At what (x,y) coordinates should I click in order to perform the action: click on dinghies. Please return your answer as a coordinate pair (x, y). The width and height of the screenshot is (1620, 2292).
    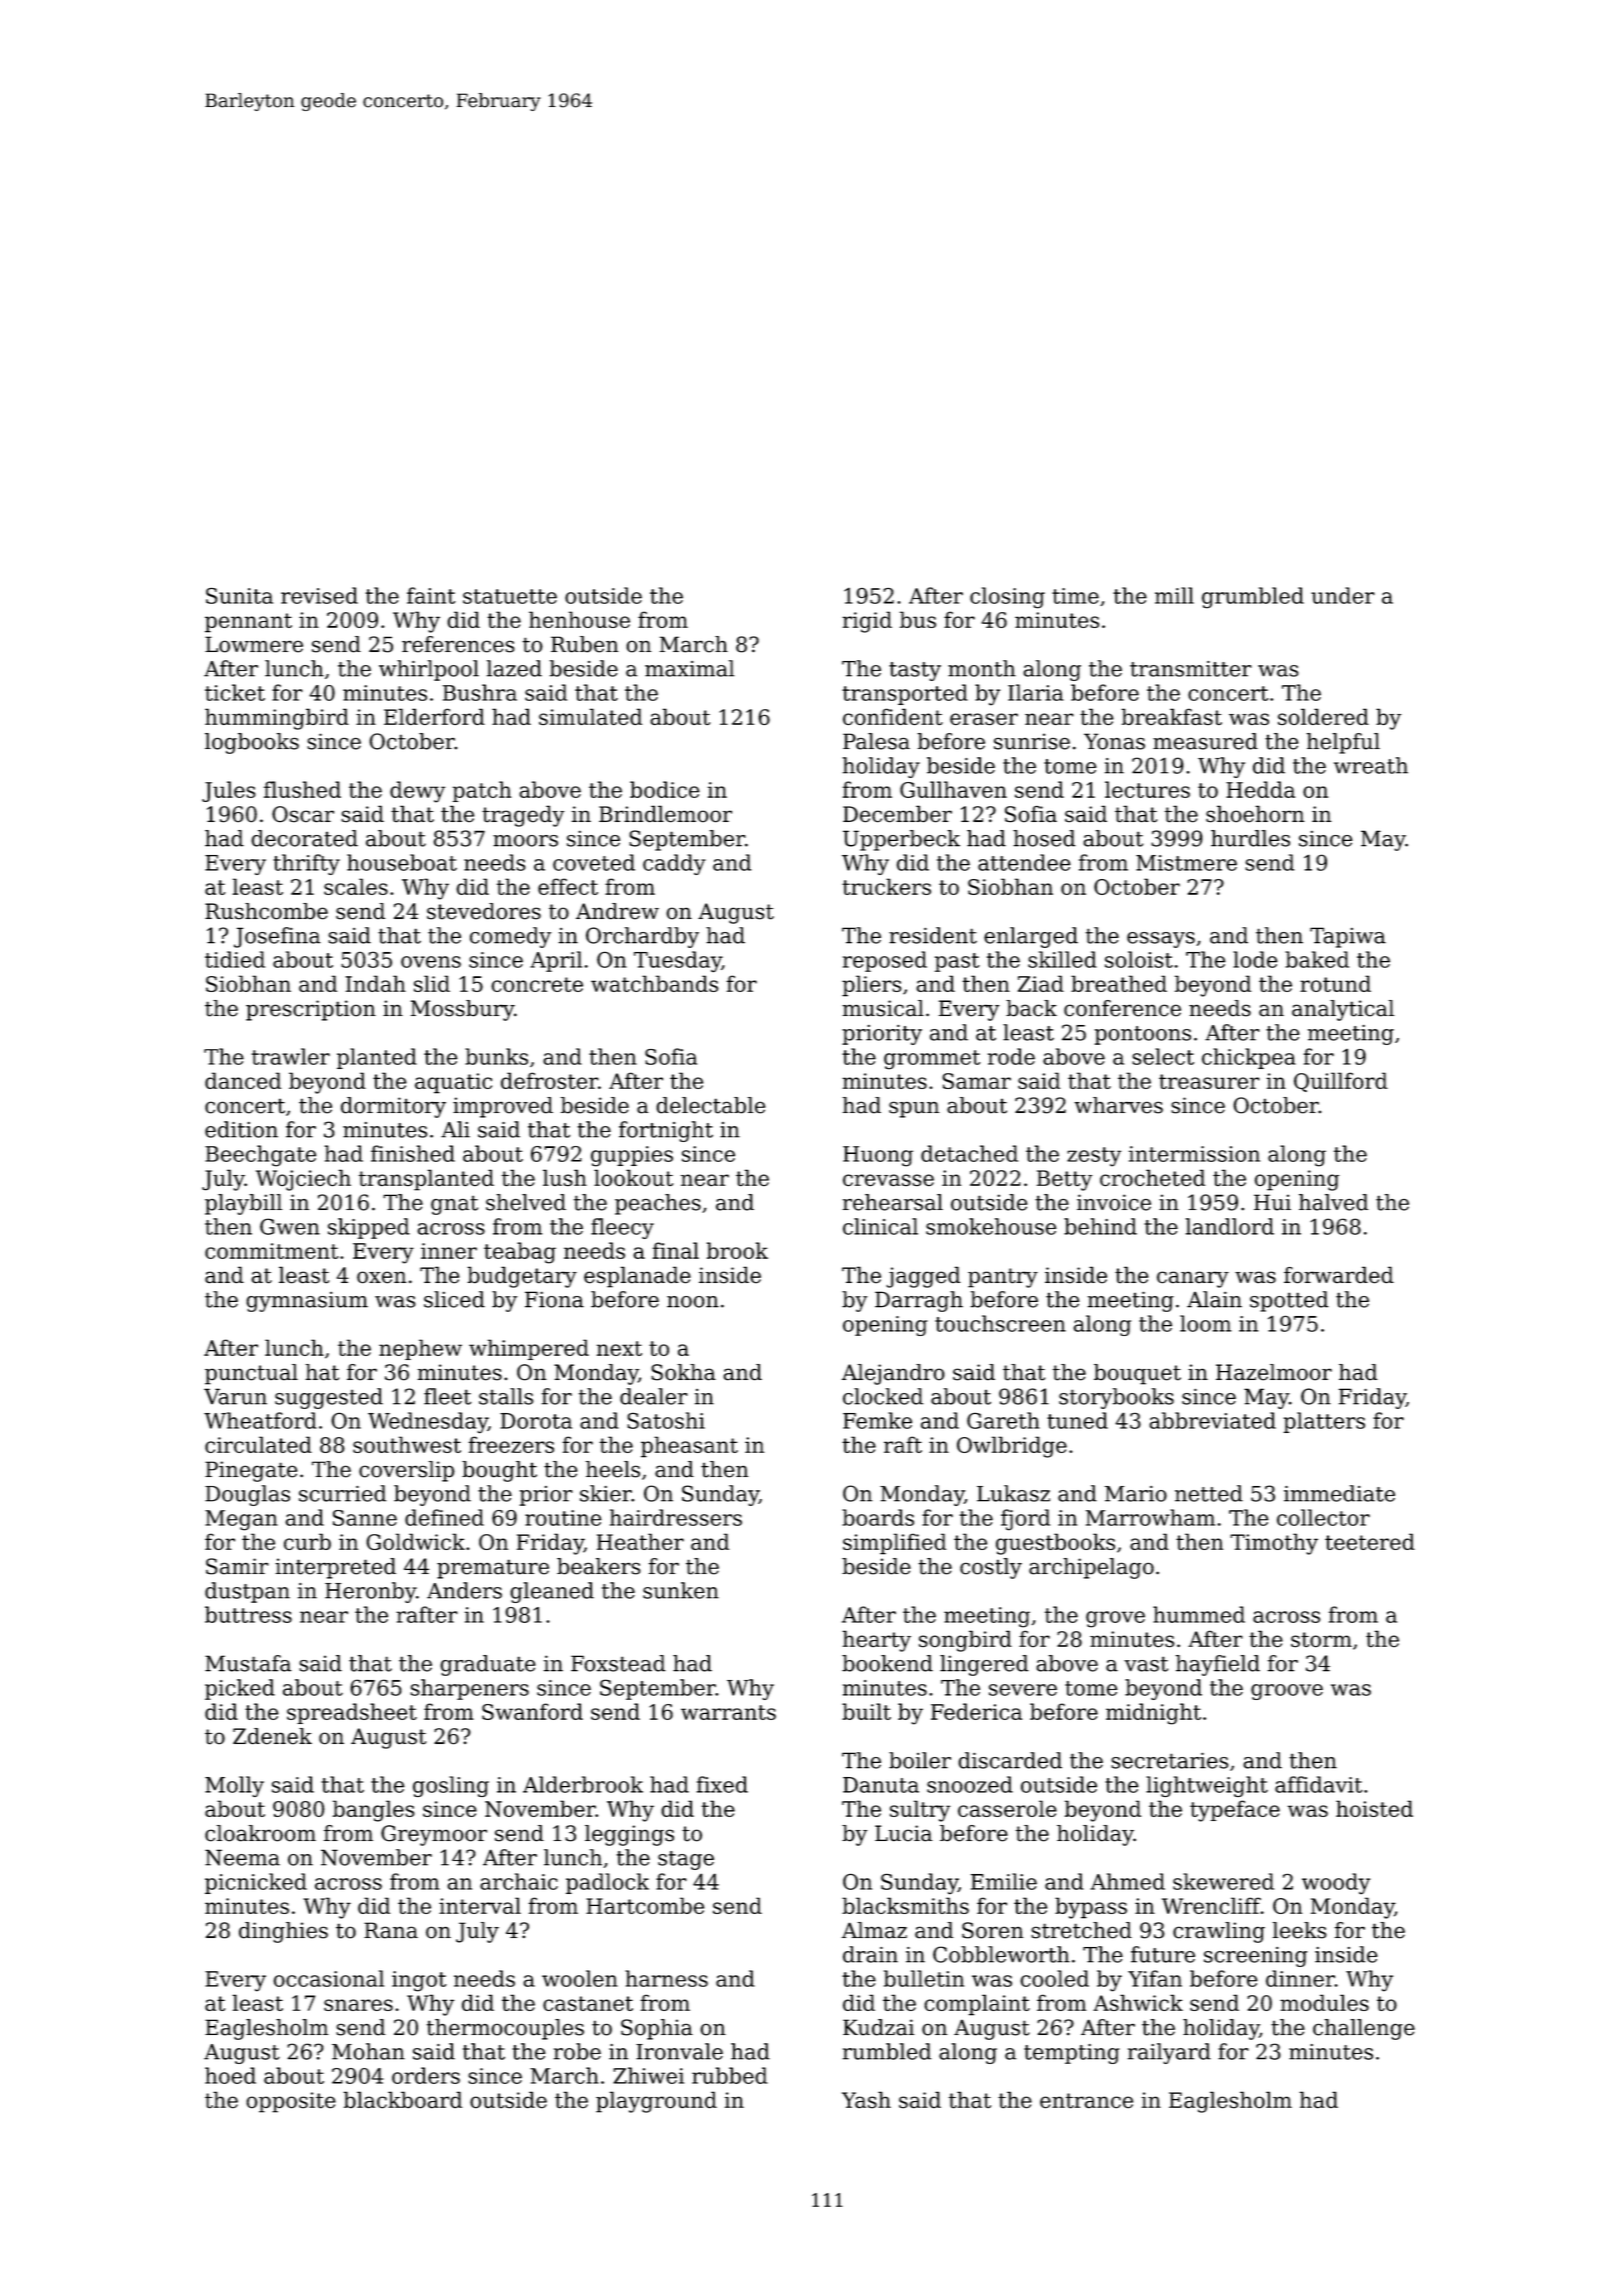
    Looking at the image, I should click on (283, 1932).
